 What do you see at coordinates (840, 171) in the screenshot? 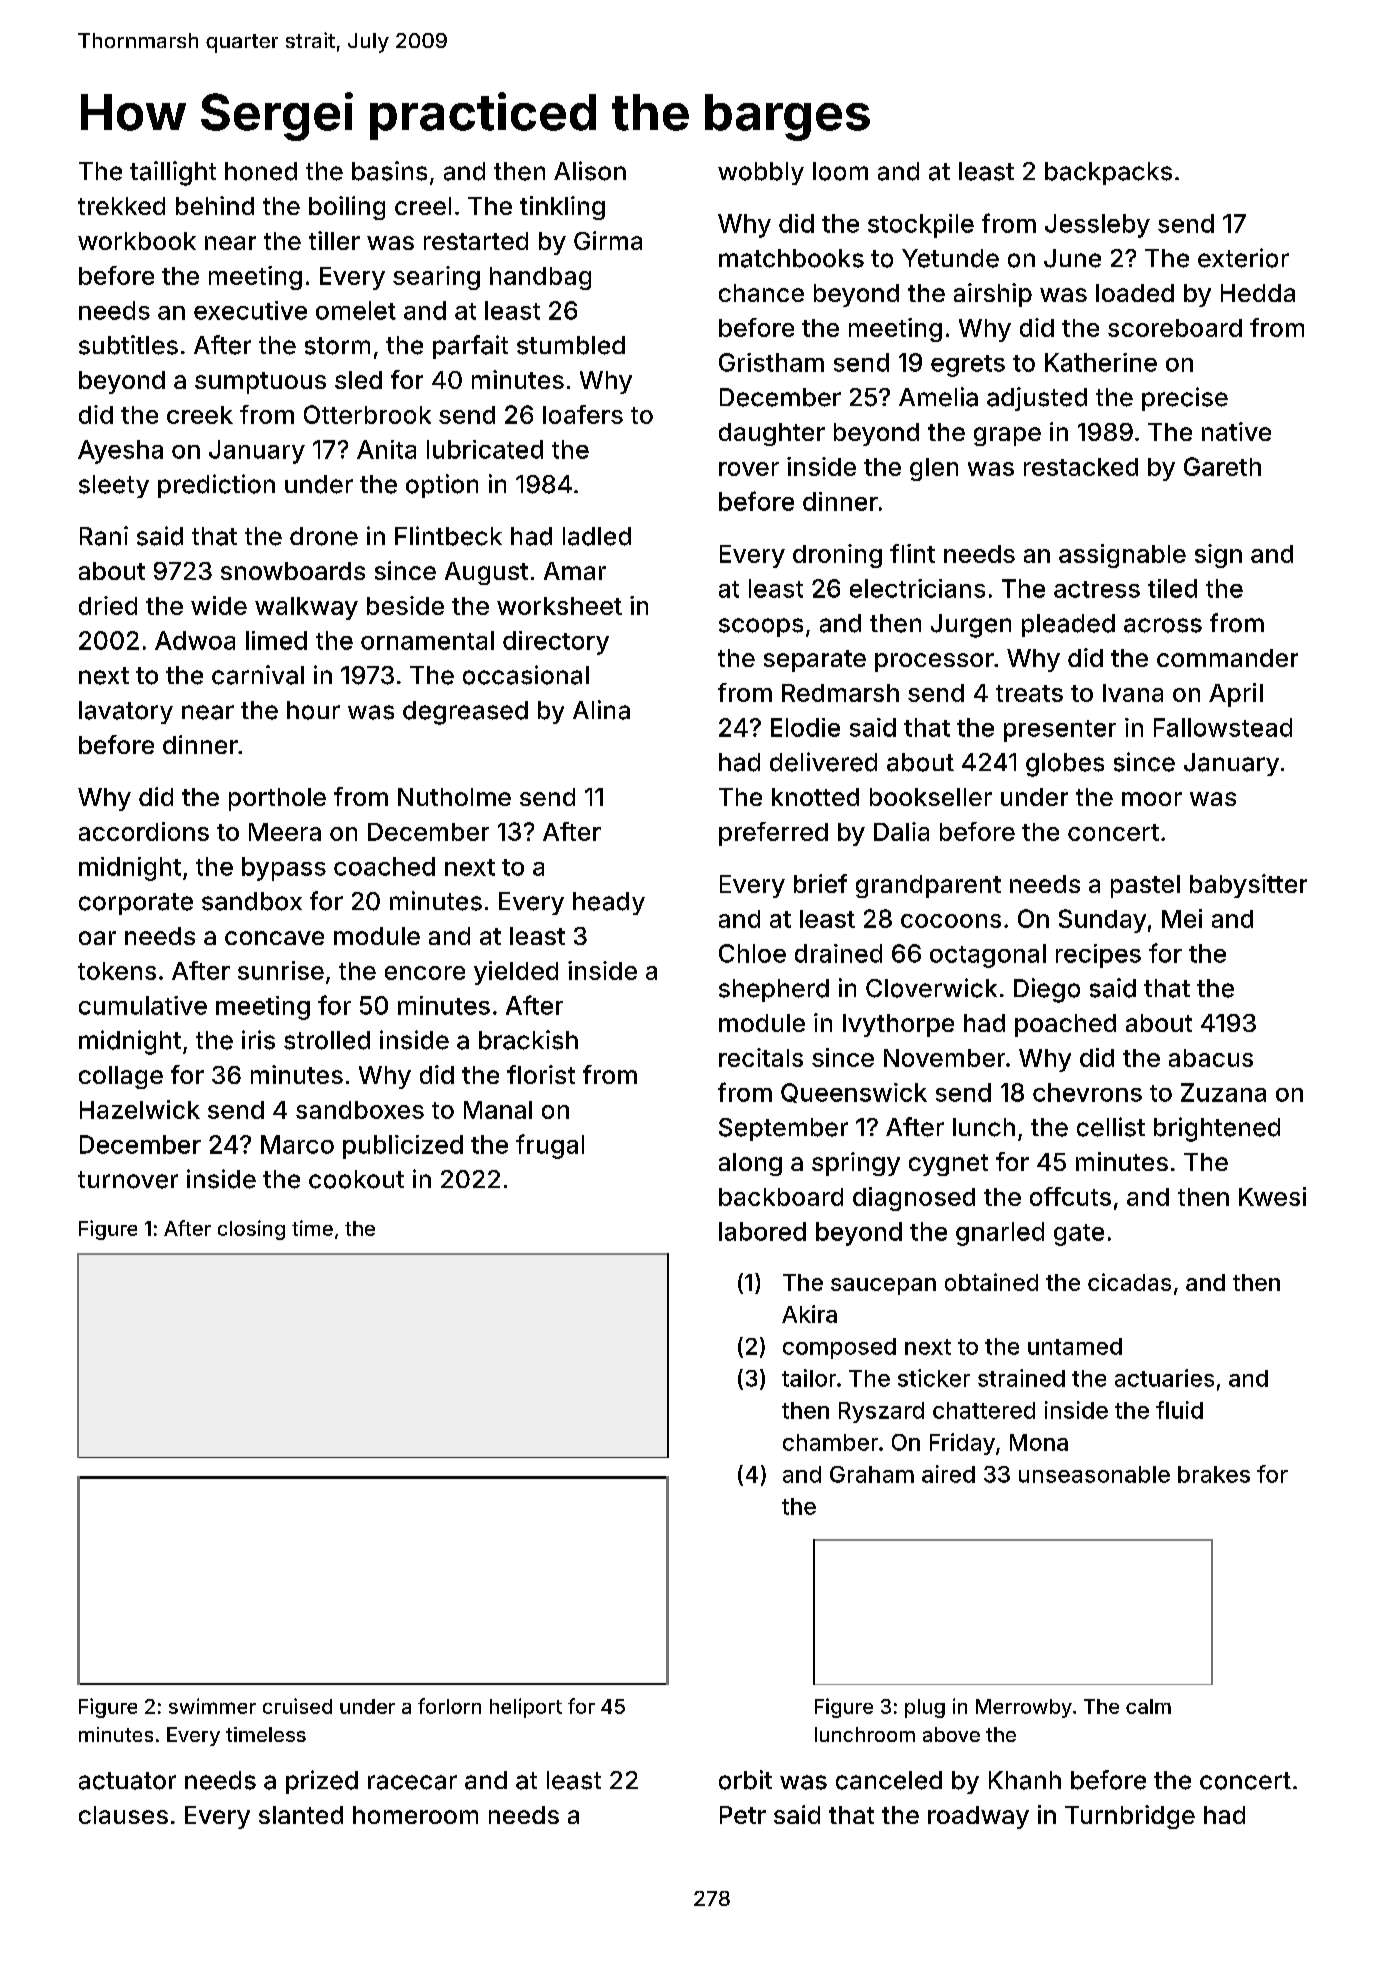
I see `loom` at bounding box center [840, 171].
